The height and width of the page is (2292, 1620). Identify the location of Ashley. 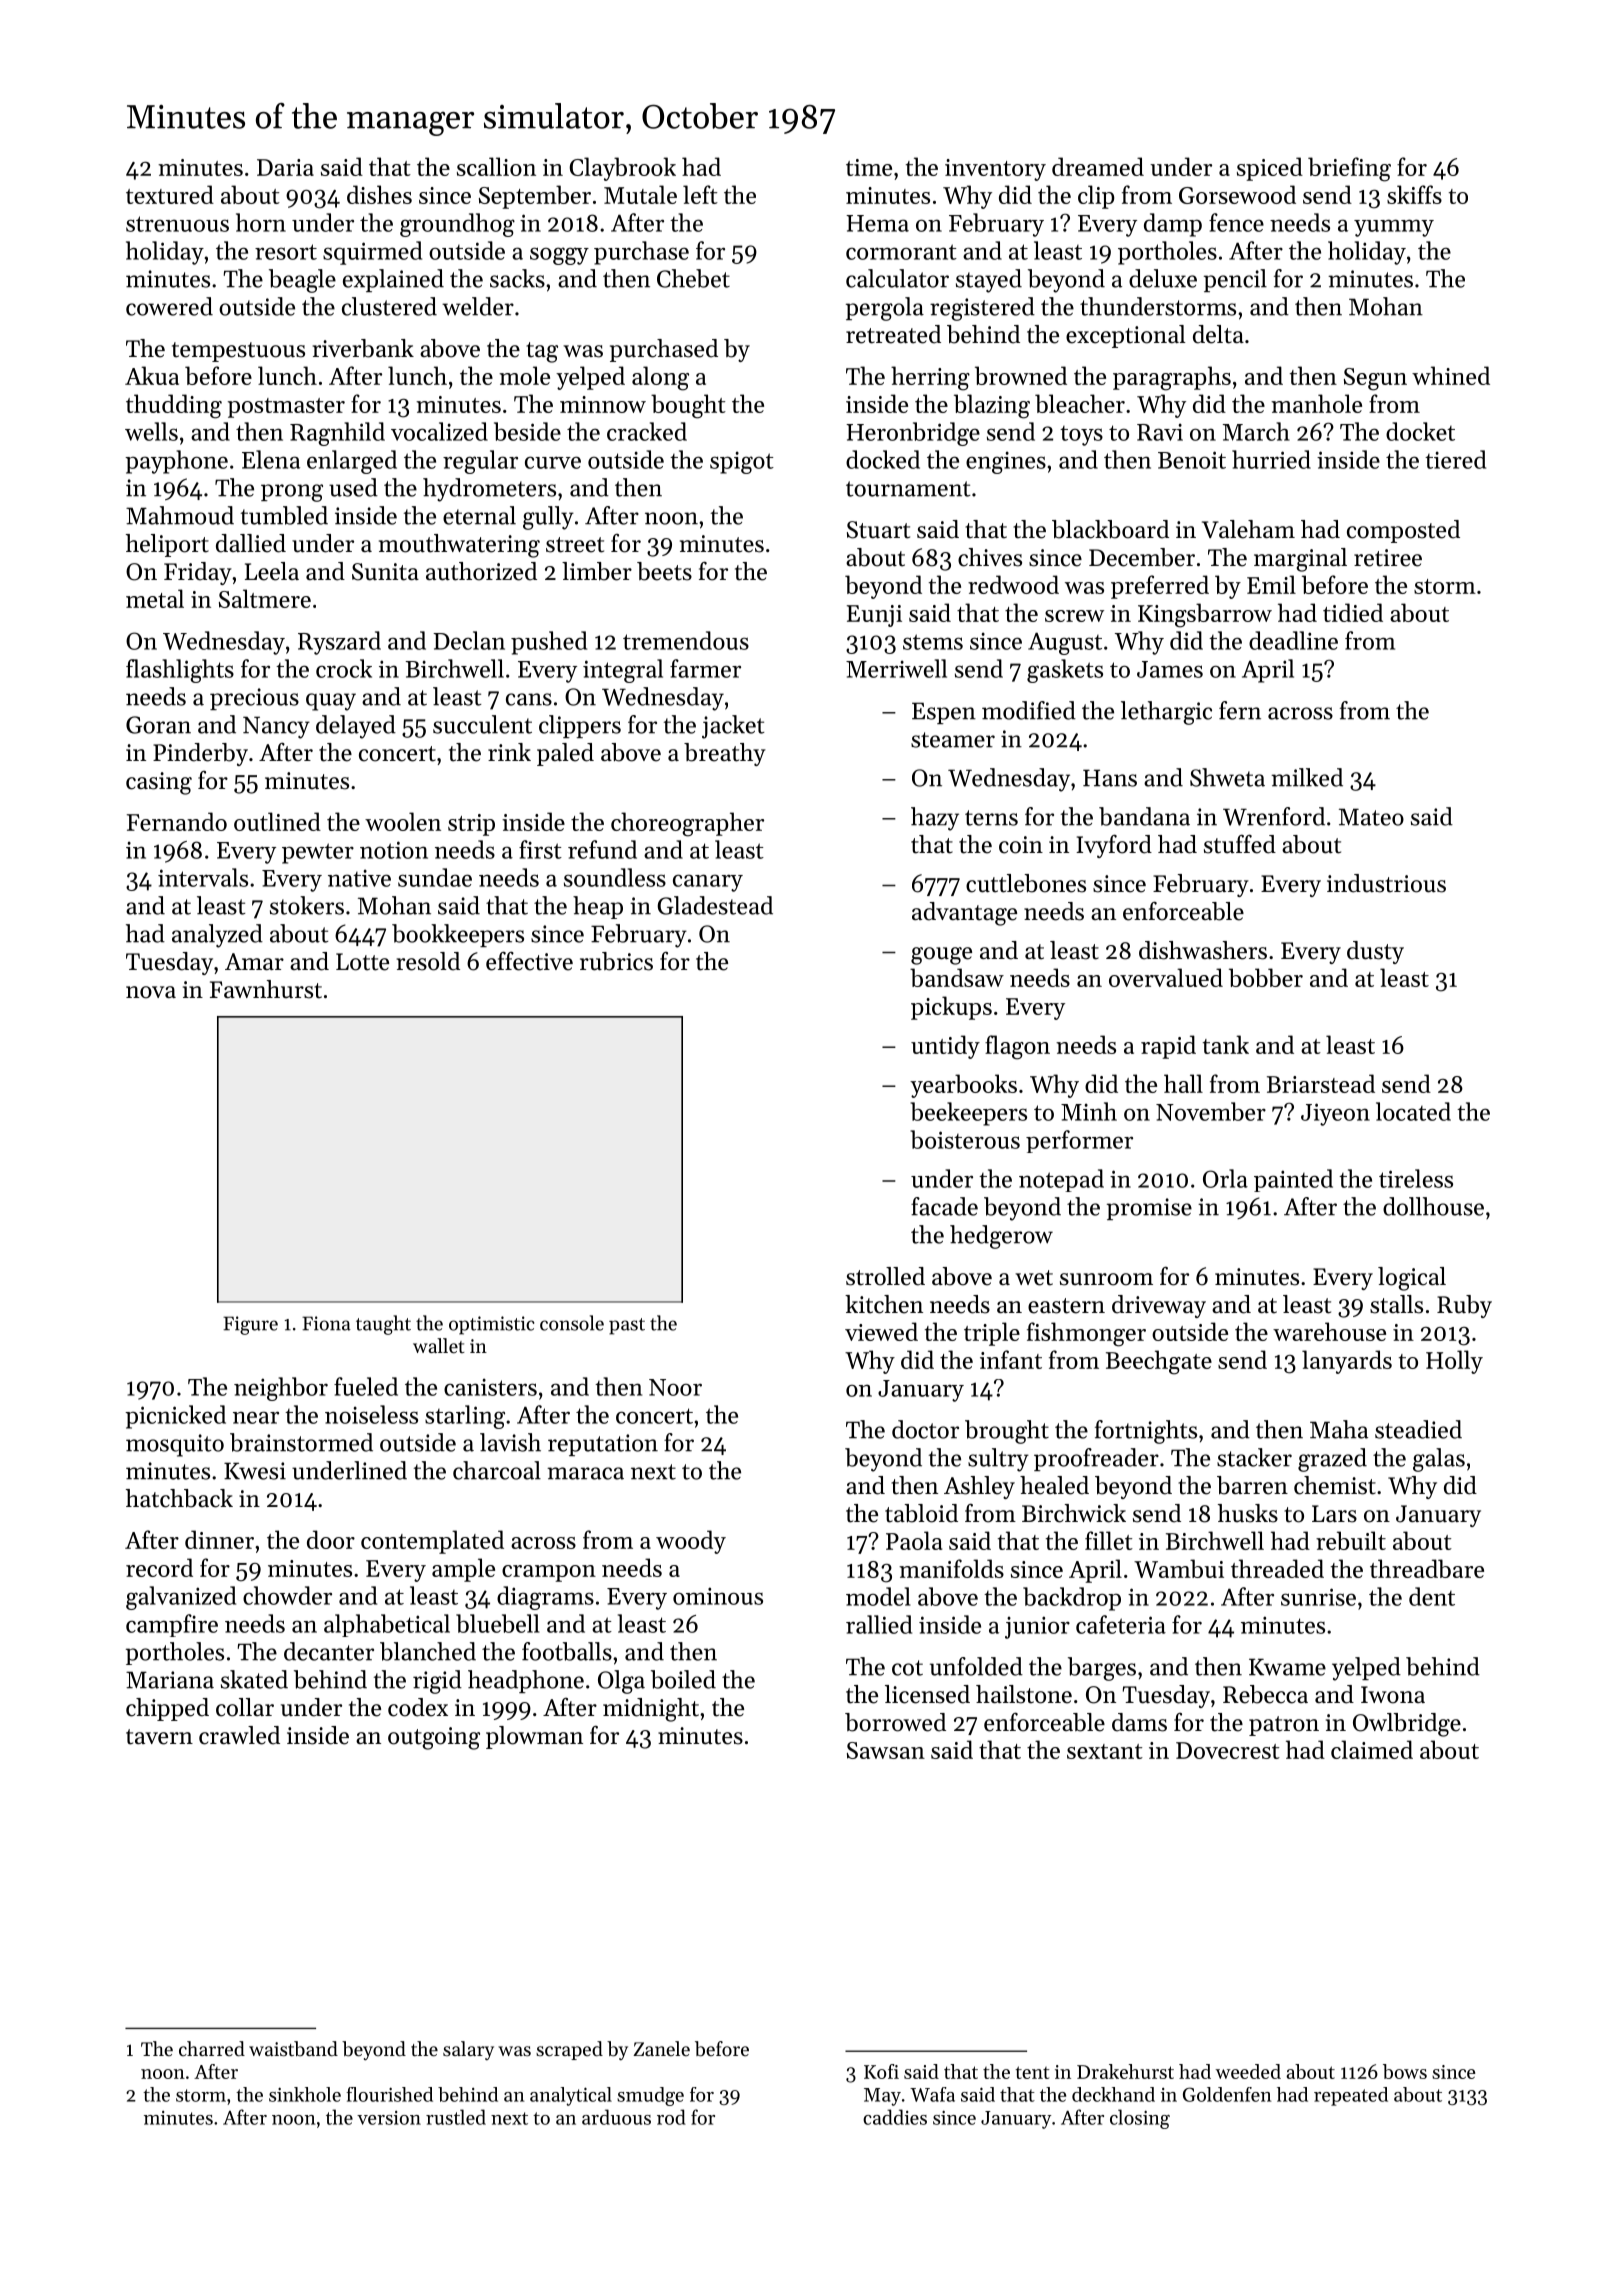
(979, 1487).
